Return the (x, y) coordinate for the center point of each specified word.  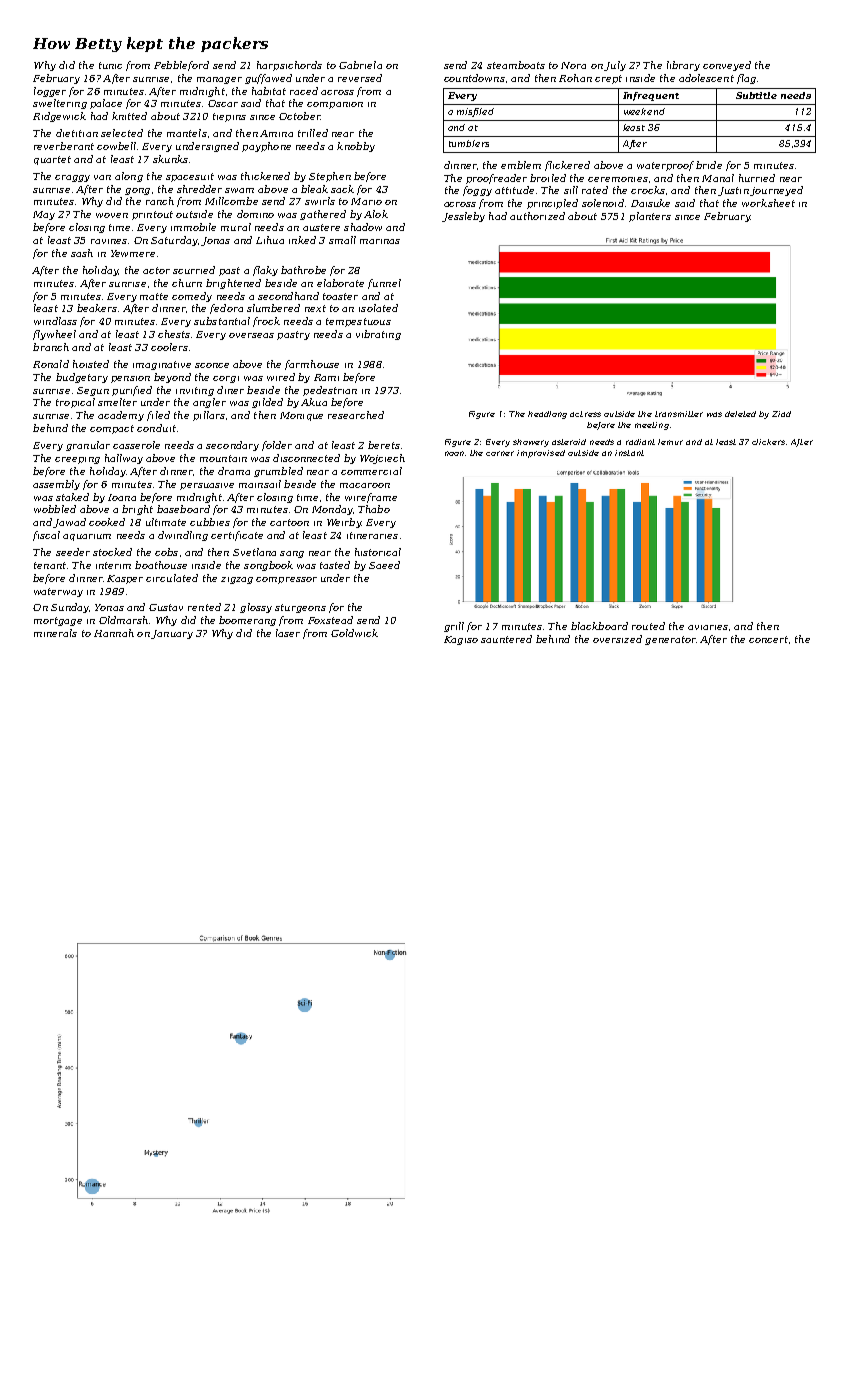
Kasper (125, 579)
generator (670, 640)
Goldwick (354, 633)
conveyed (727, 66)
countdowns (474, 78)
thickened (265, 176)
